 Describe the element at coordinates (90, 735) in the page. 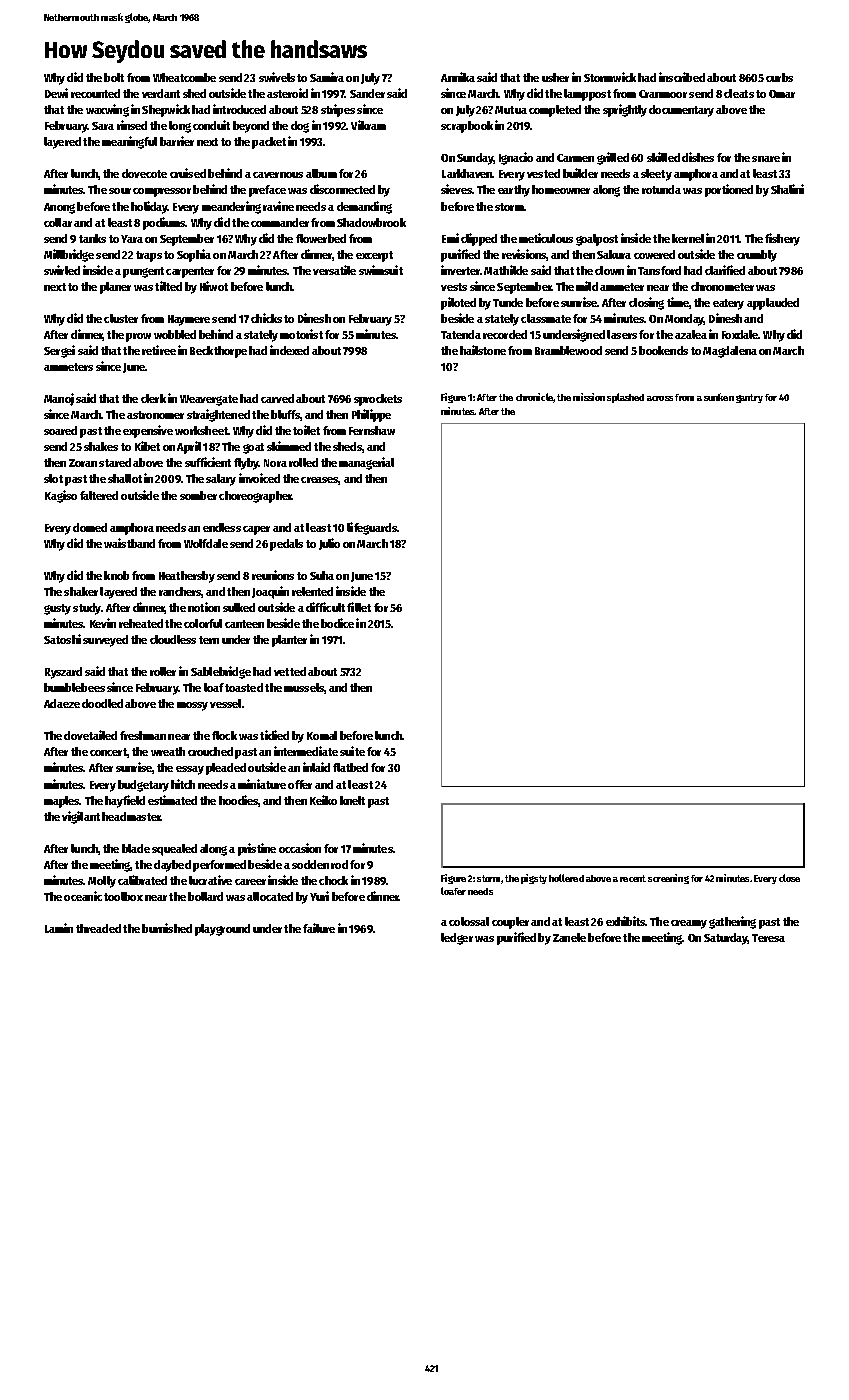

I see `dovetailed` at that location.
